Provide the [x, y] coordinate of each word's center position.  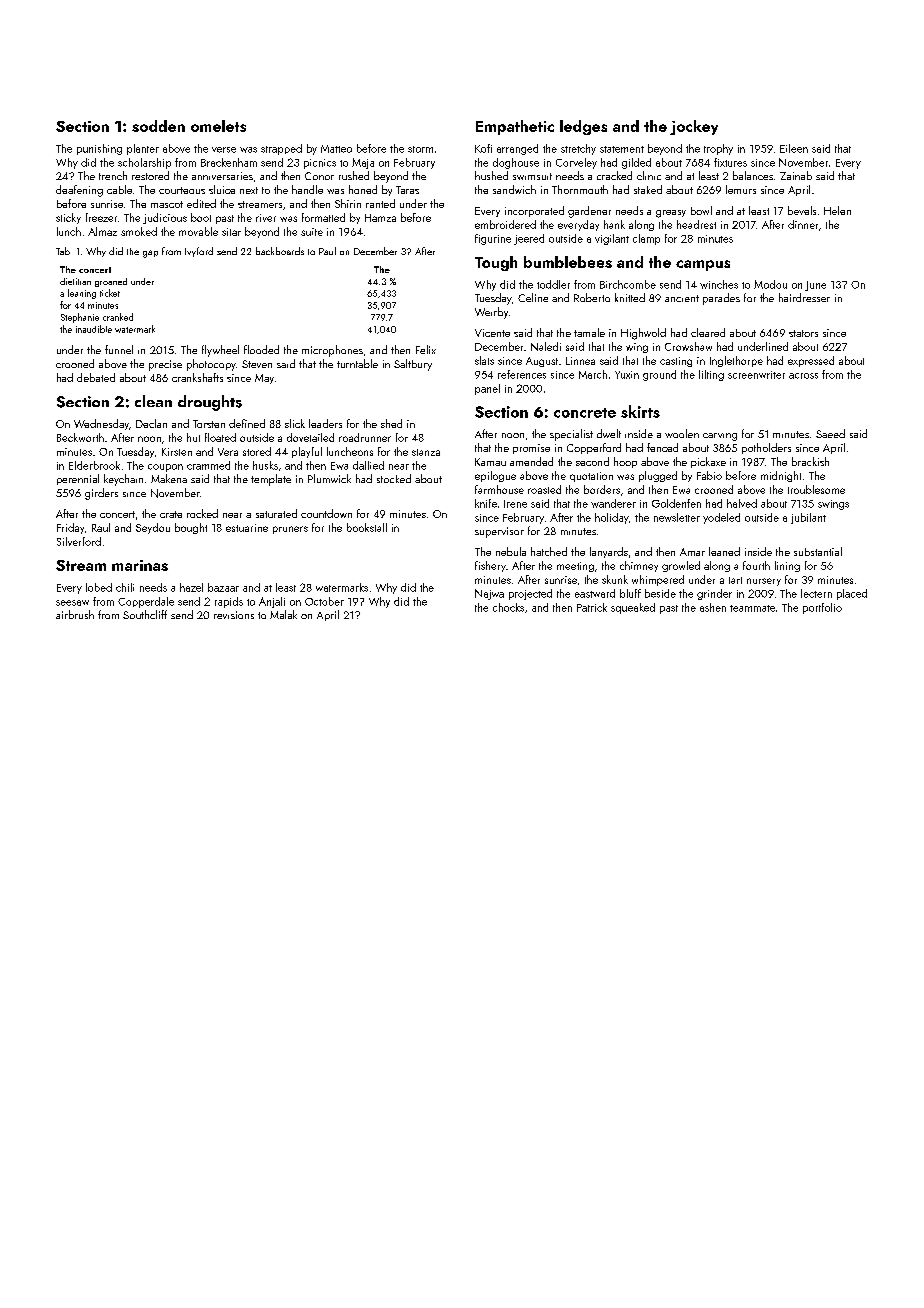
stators [803, 333]
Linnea [580, 361]
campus [703, 265]
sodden [158, 126]
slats [484, 360]
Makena [169, 478]
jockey [694, 127]
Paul [327, 251]
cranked [118, 317]
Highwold [643, 334]
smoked [139, 231]
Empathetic [515, 127]
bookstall [367, 527]
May [264, 379]
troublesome [816, 489]
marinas [140, 565]
